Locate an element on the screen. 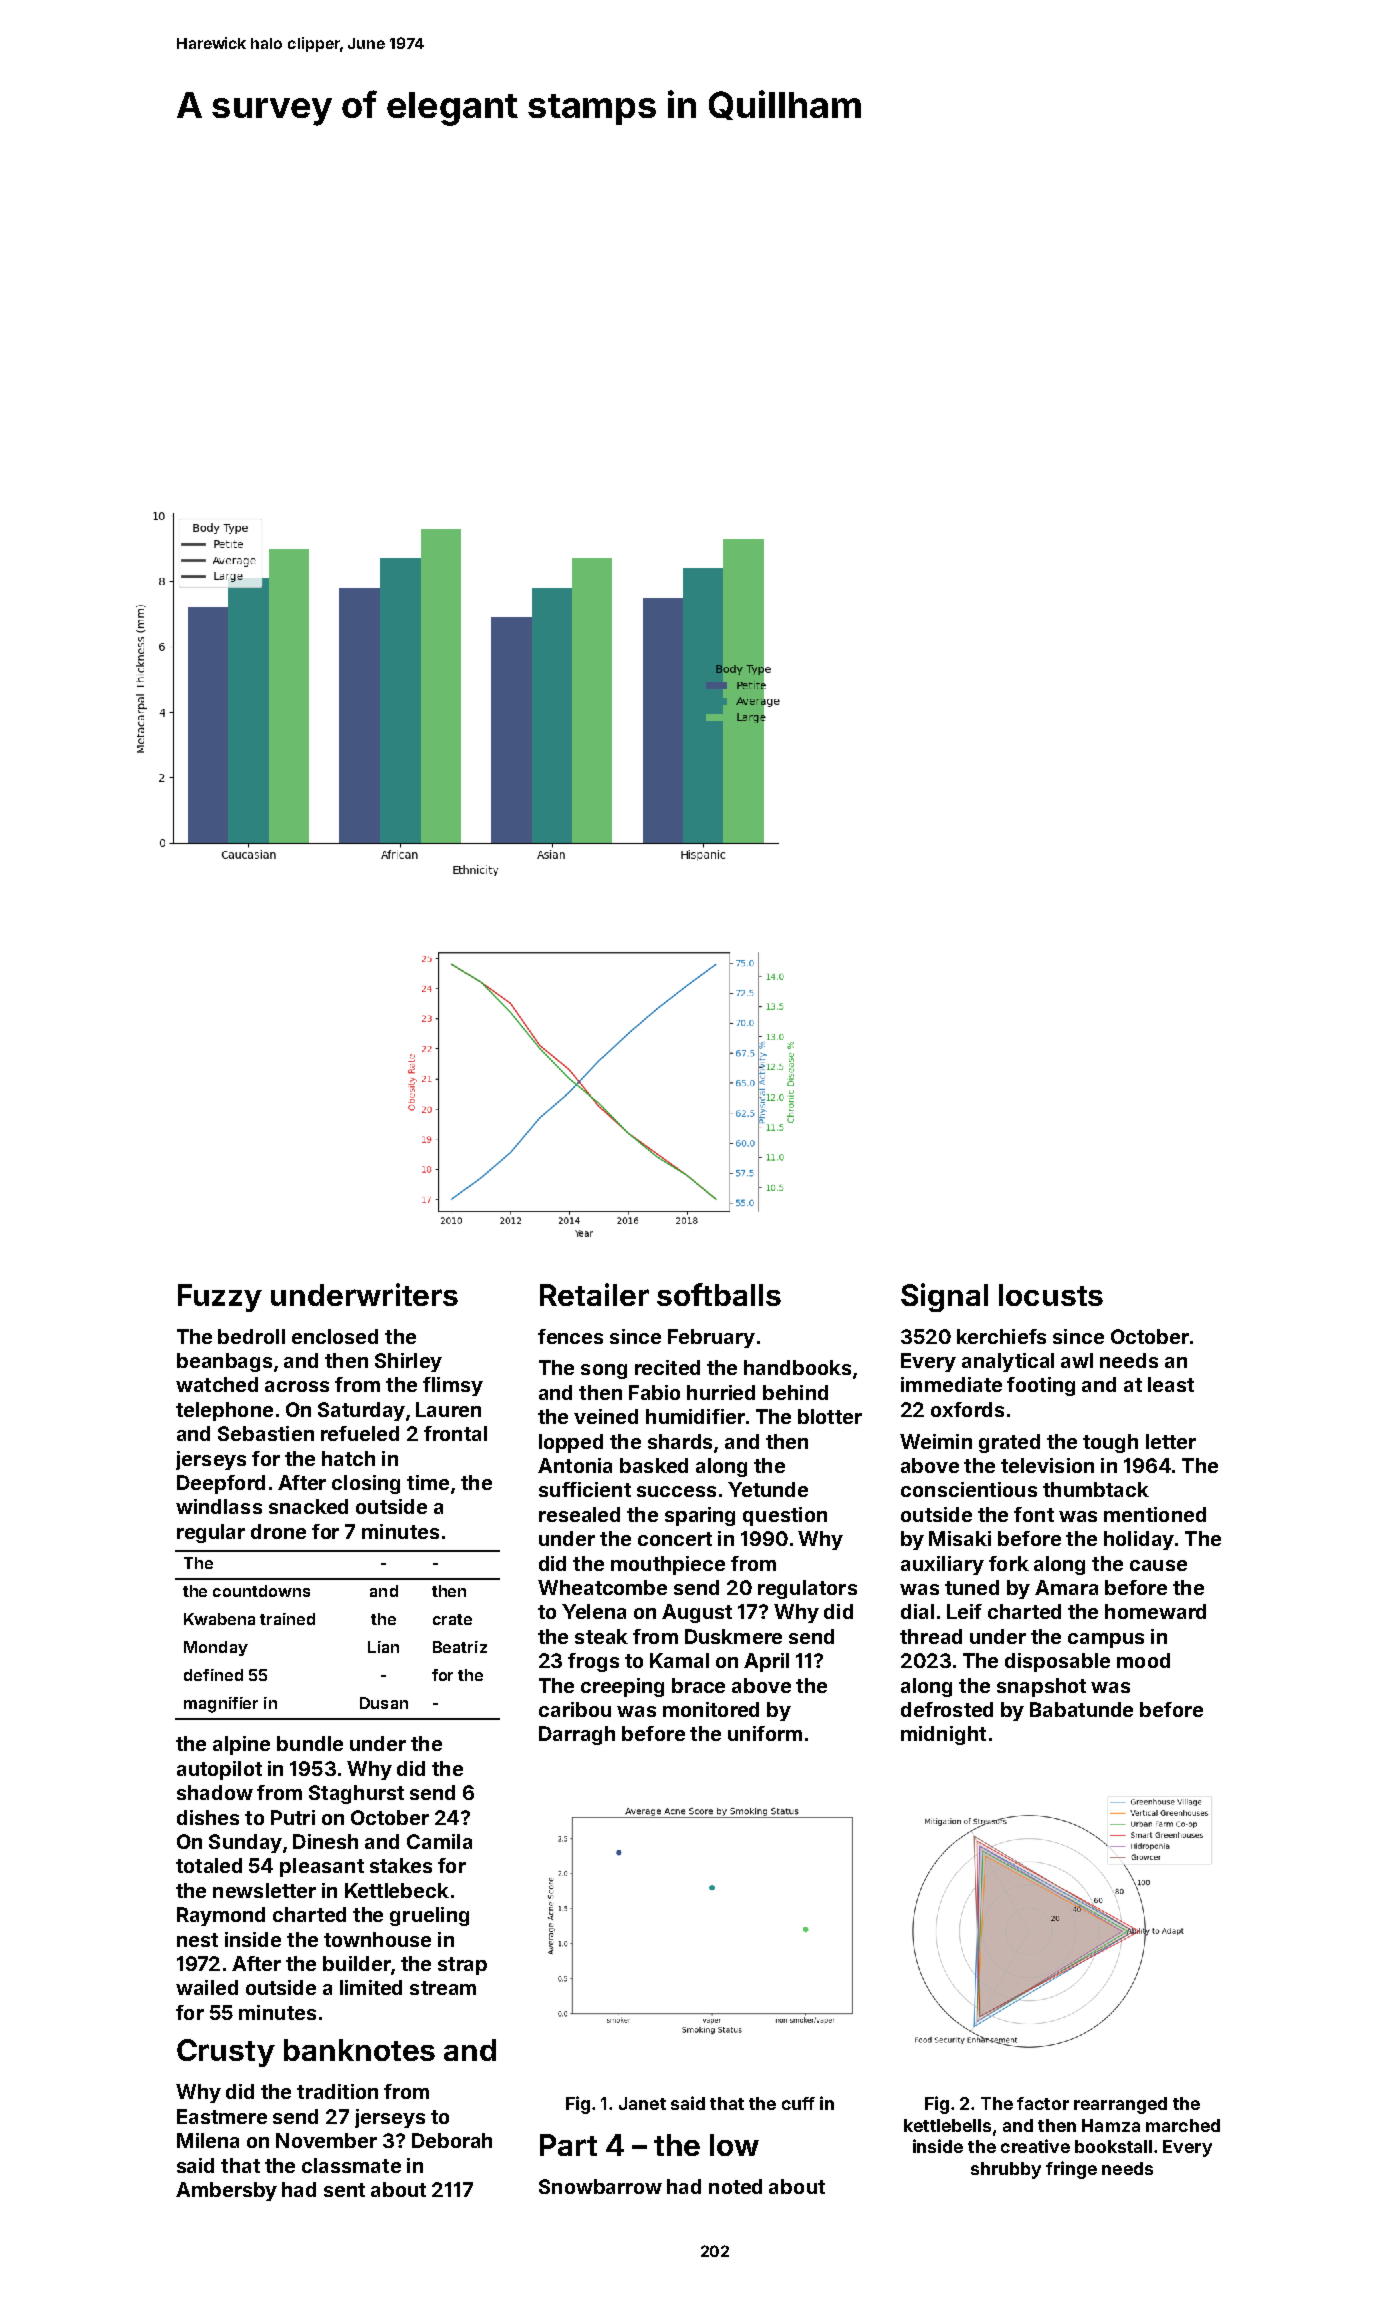  banknotes is located at coordinates (359, 2050).
